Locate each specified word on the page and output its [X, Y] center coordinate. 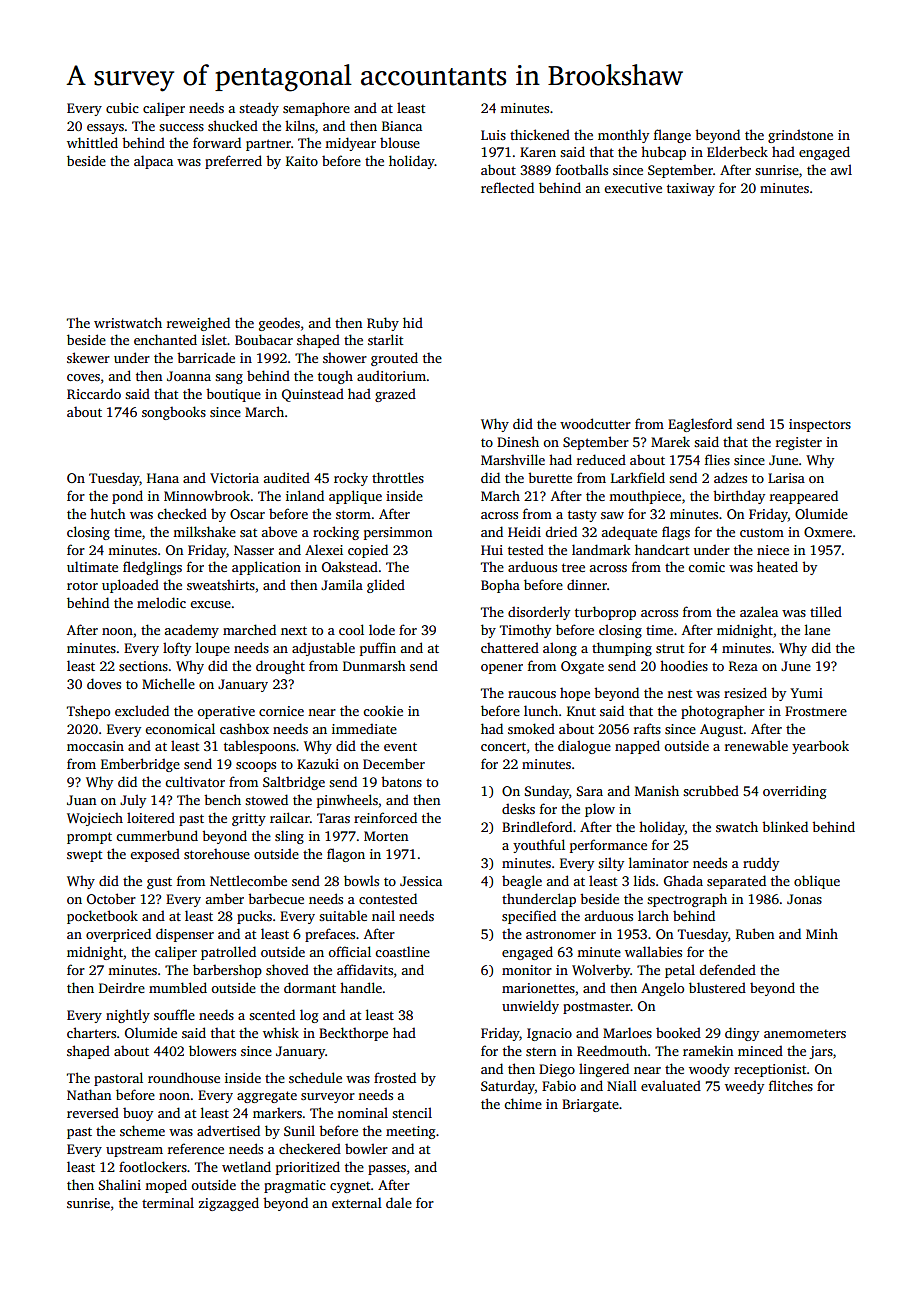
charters [91, 1032]
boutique [233, 395]
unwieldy [530, 1007]
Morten [386, 836]
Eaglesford [700, 425]
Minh [822, 934]
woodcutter [595, 423]
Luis [493, 135]
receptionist [770, 1070]
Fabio [559, 1085]
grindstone [800, 136]
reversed [93, 1112]
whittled [92, 142]
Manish [657, 790]
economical [180, 728]
